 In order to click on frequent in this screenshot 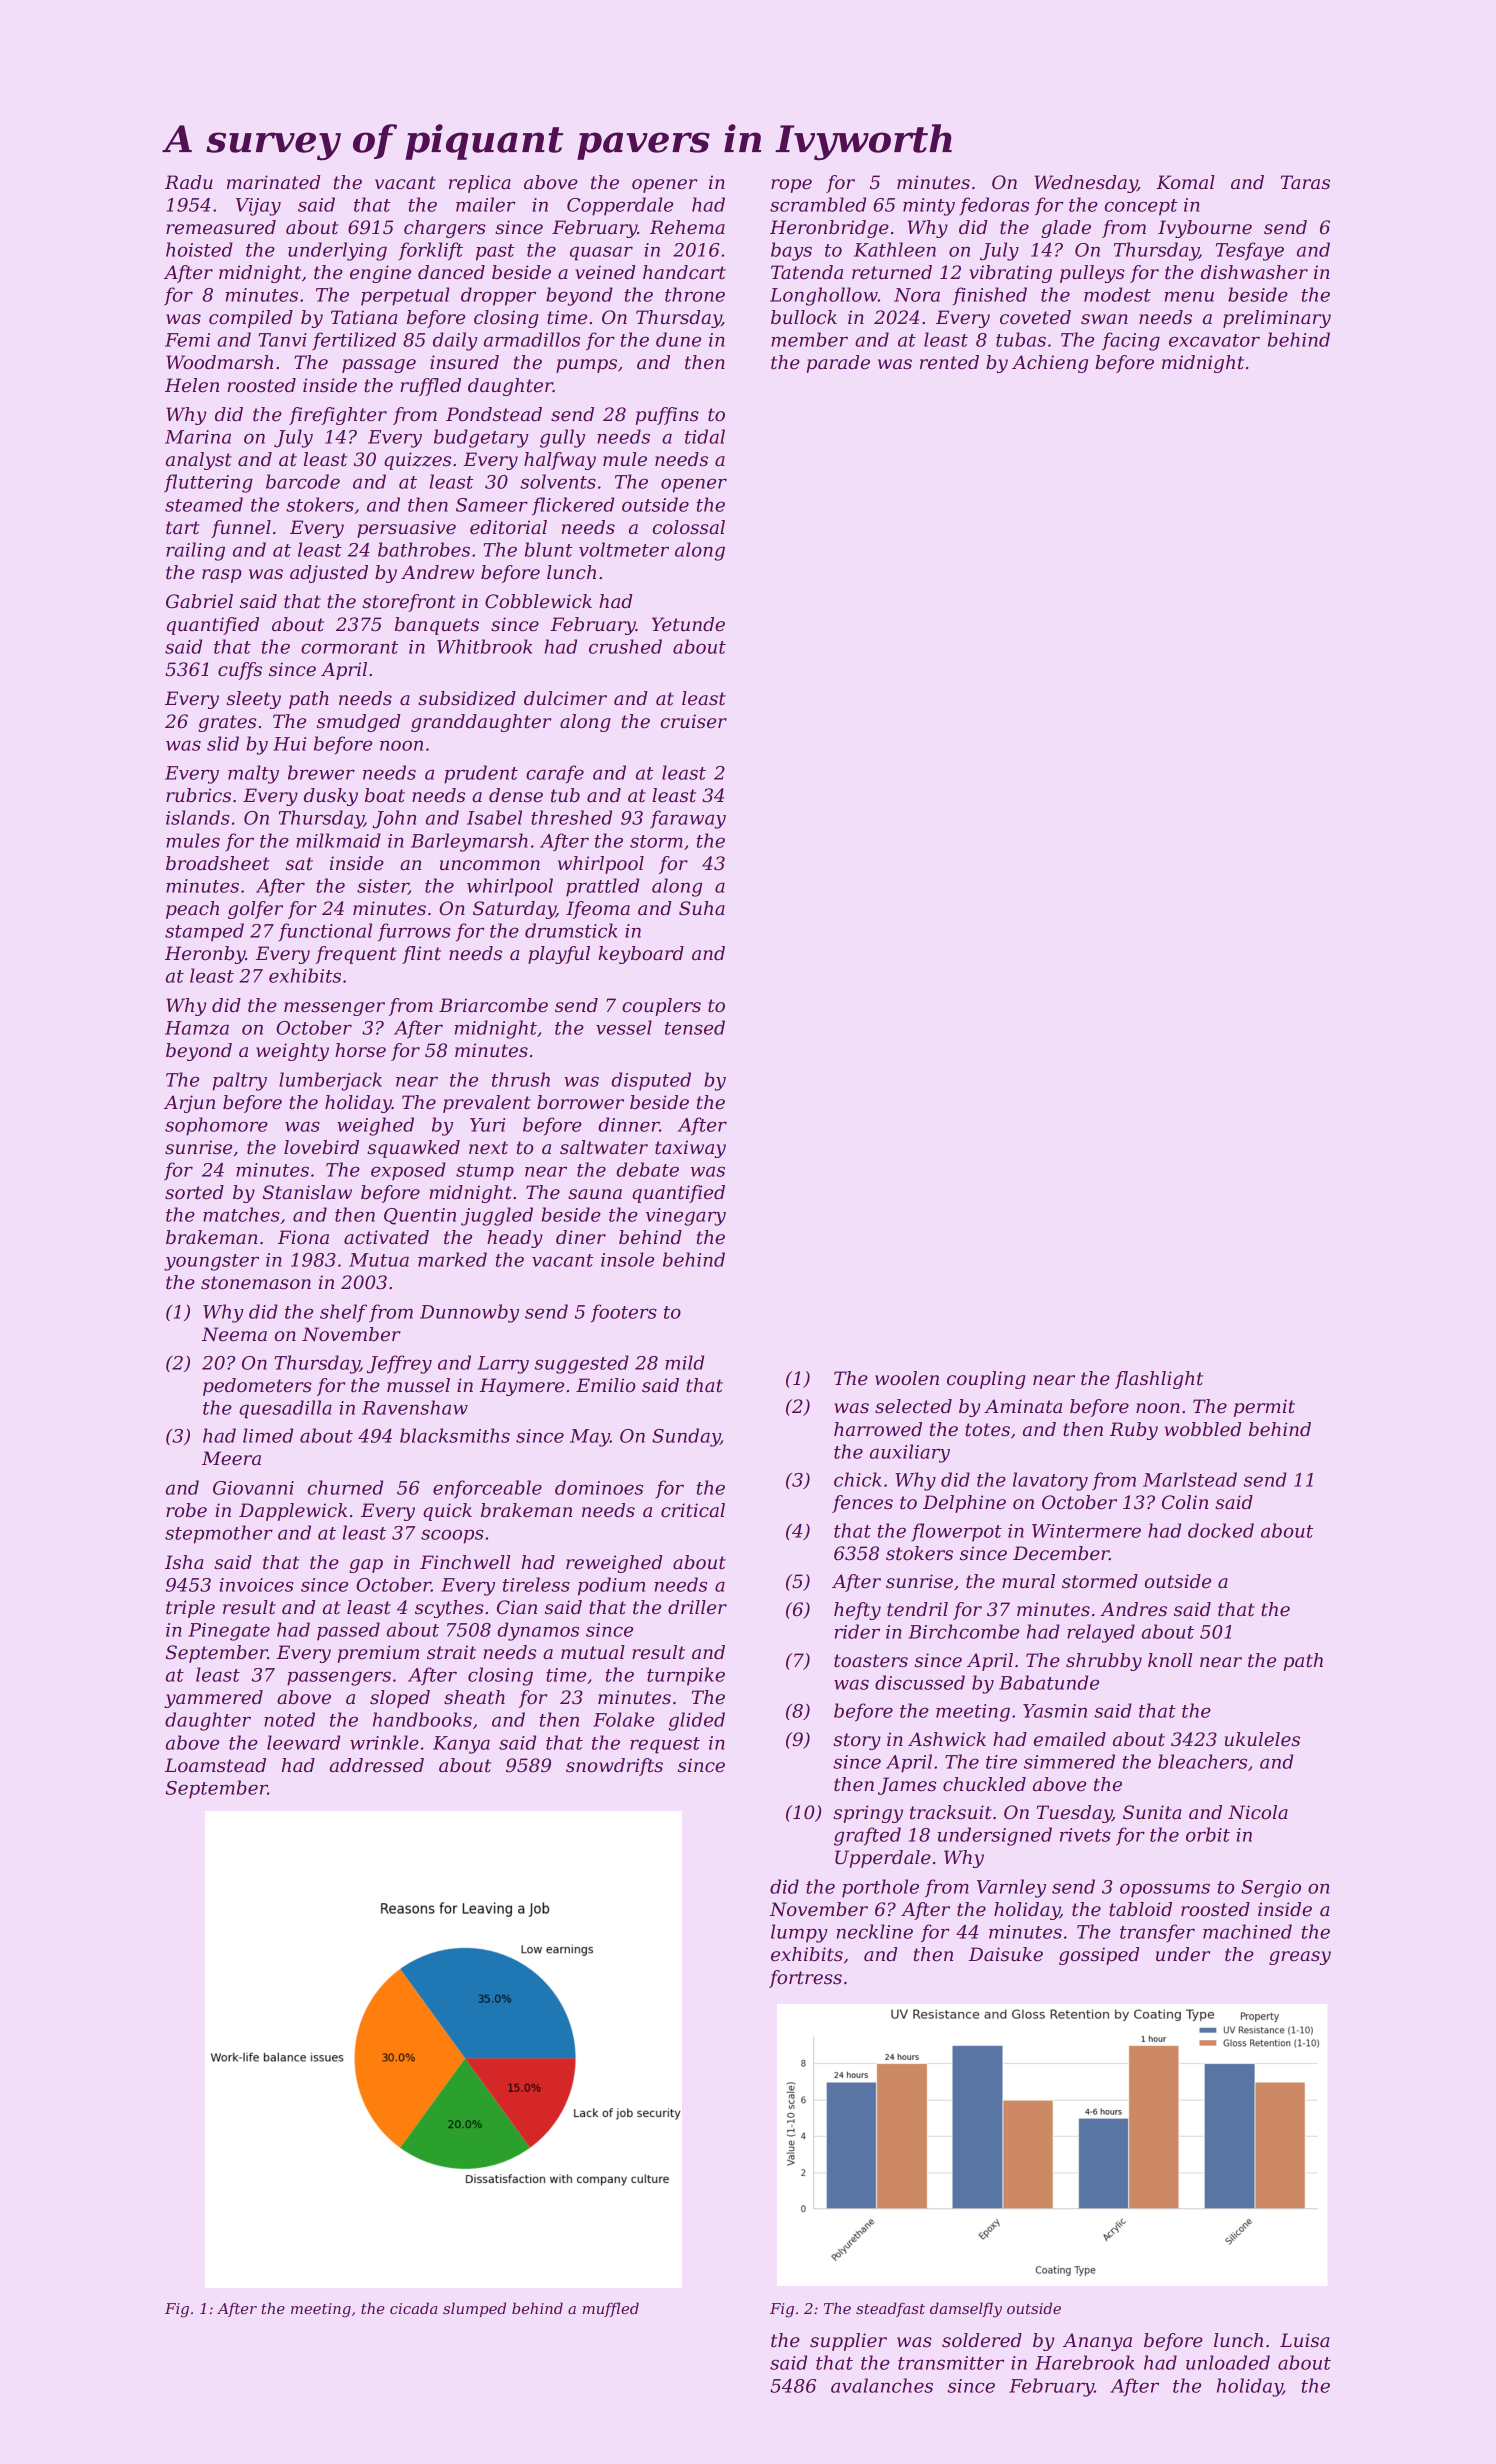, I will do `click(356, 955)`.
